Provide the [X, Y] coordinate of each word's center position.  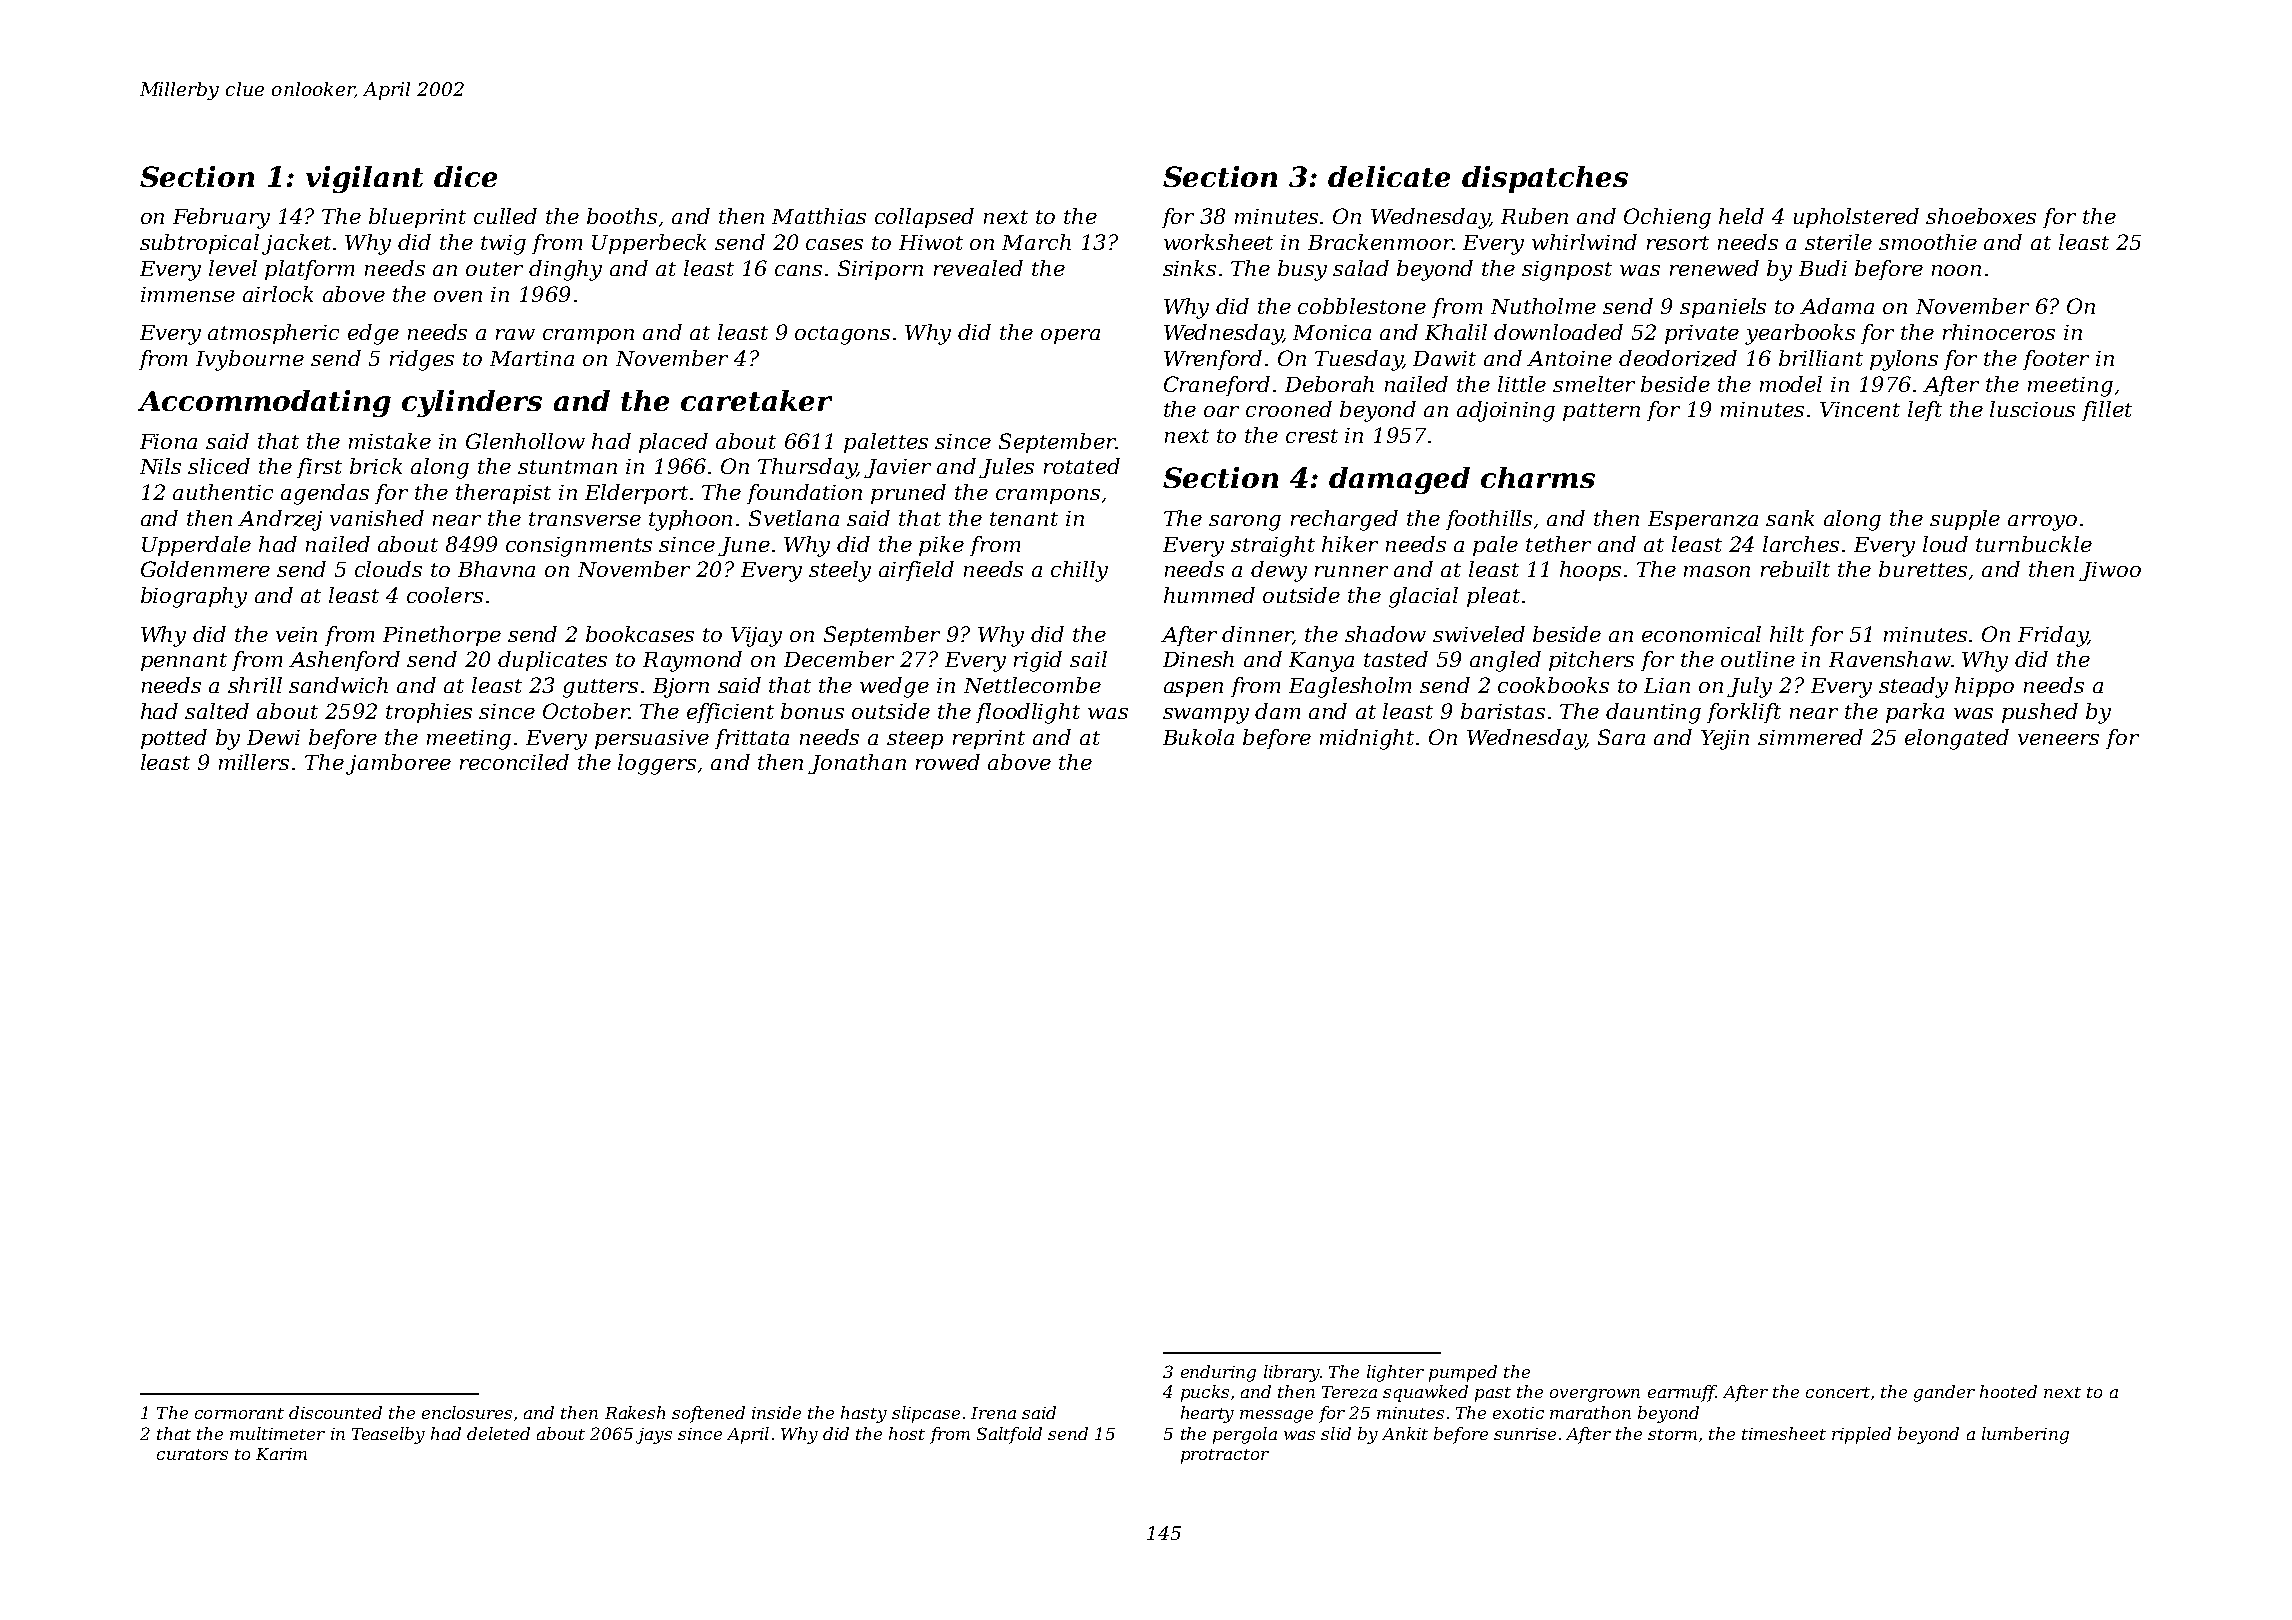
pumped [1463, 1373]
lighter [1395, 1373]
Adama [1837, 306]
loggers [657, 764]
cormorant [239, 1413]
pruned [908, 494]
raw [515, 334]
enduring [1218, 1373]
